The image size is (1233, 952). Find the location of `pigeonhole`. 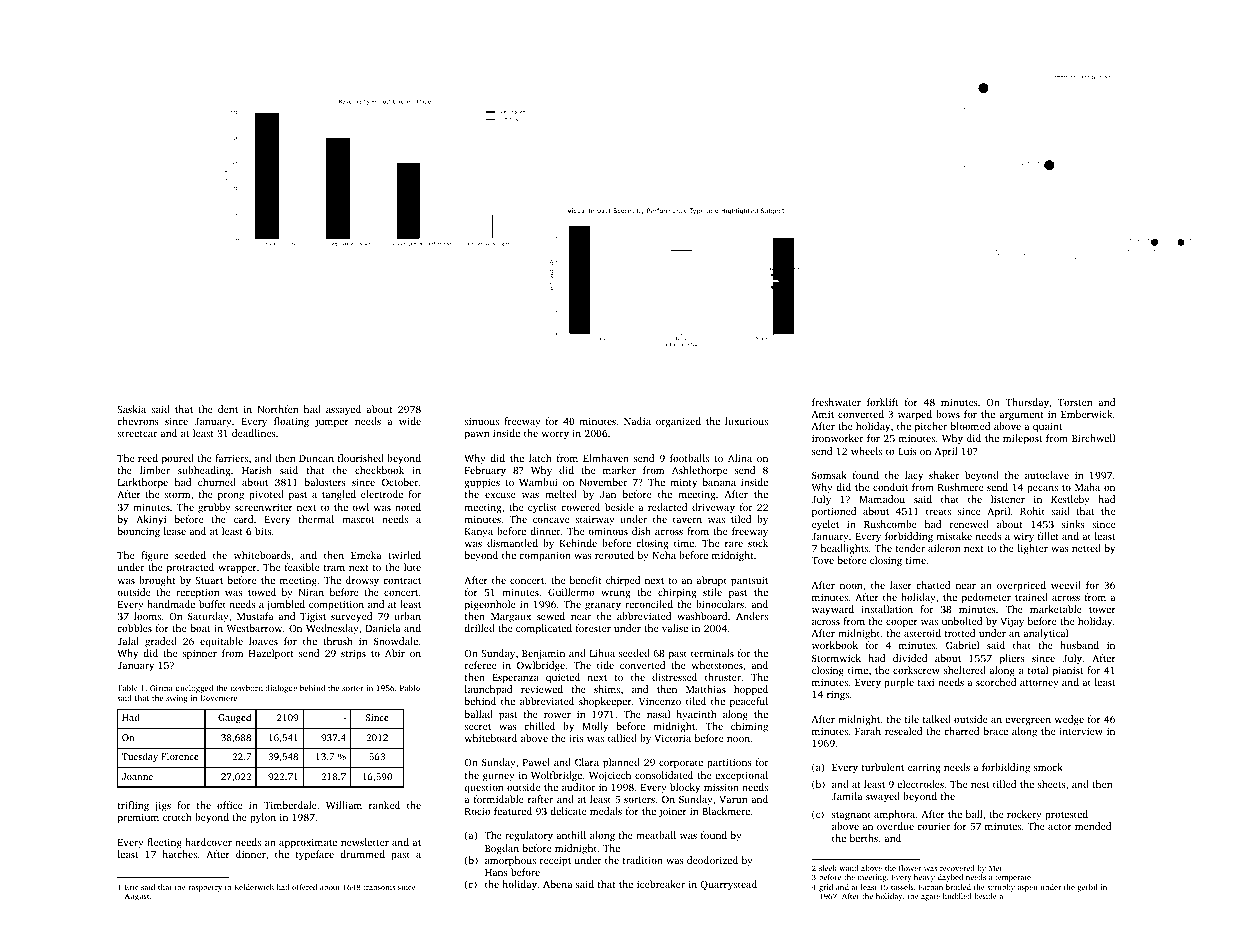

pigeonhole is located at coordinates (490, 605).
